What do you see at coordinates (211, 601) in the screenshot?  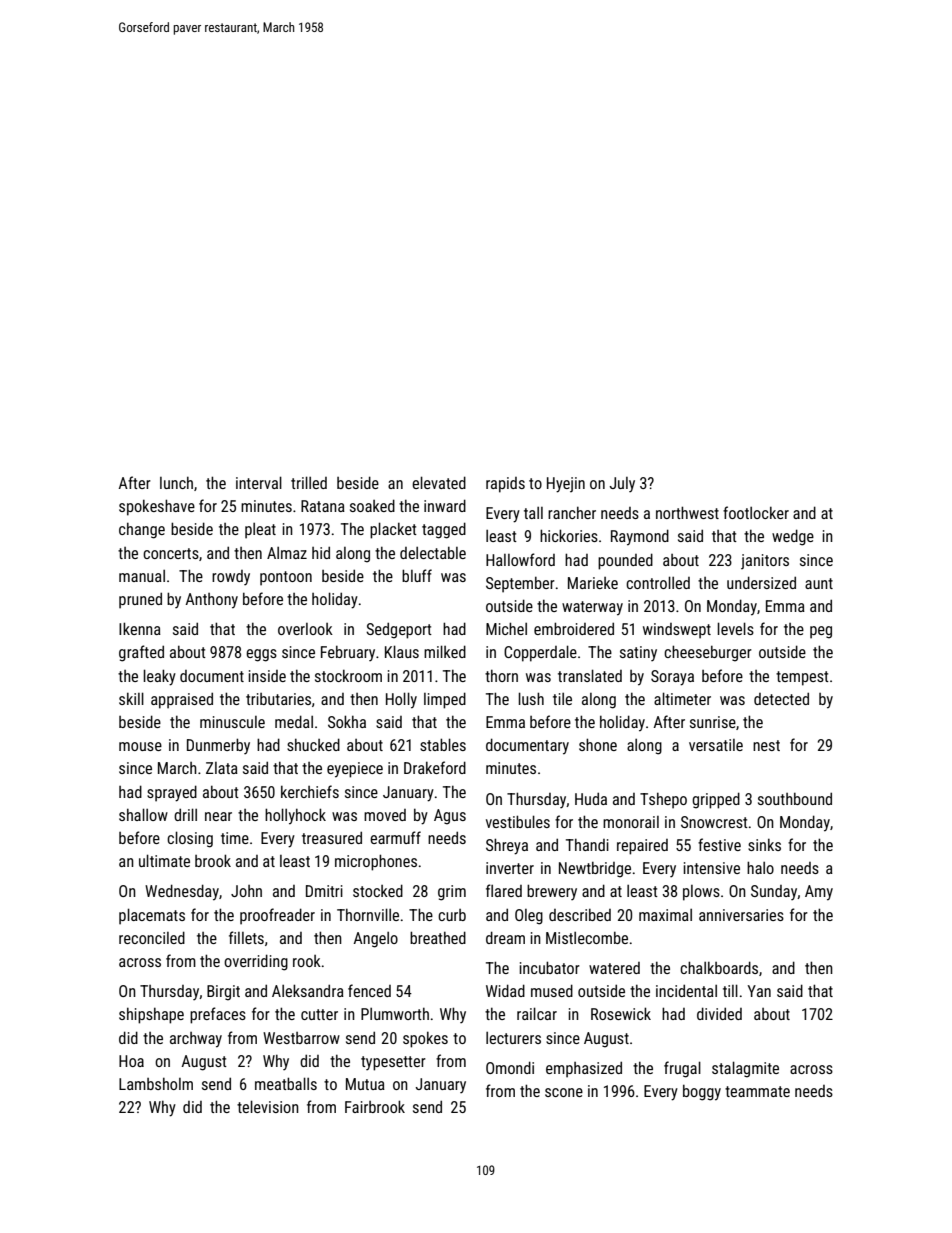 I see `Anthony` at bounding box center [211, 601].
